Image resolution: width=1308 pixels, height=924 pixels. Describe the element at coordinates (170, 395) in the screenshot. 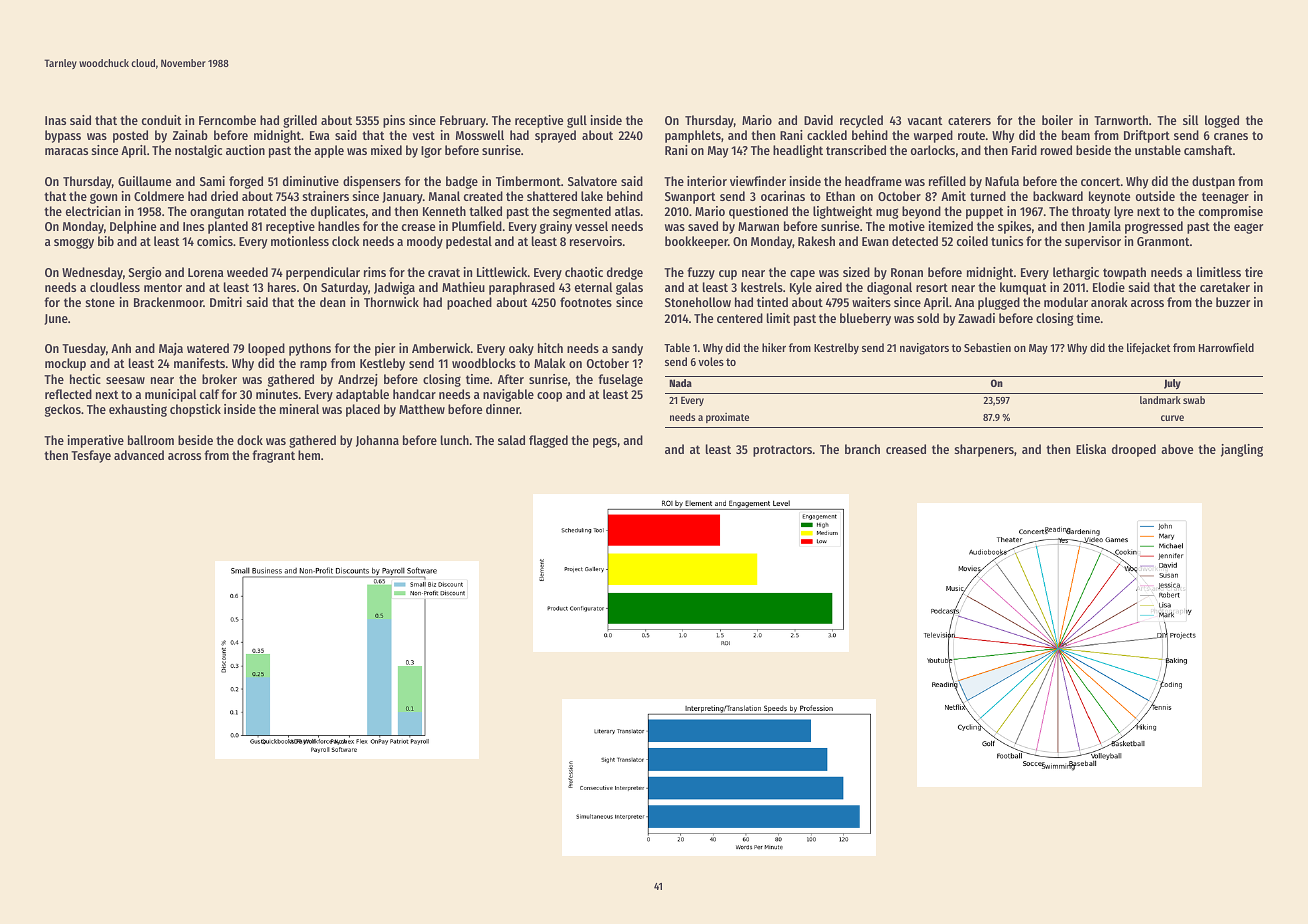

I see `municipal` at that location.
